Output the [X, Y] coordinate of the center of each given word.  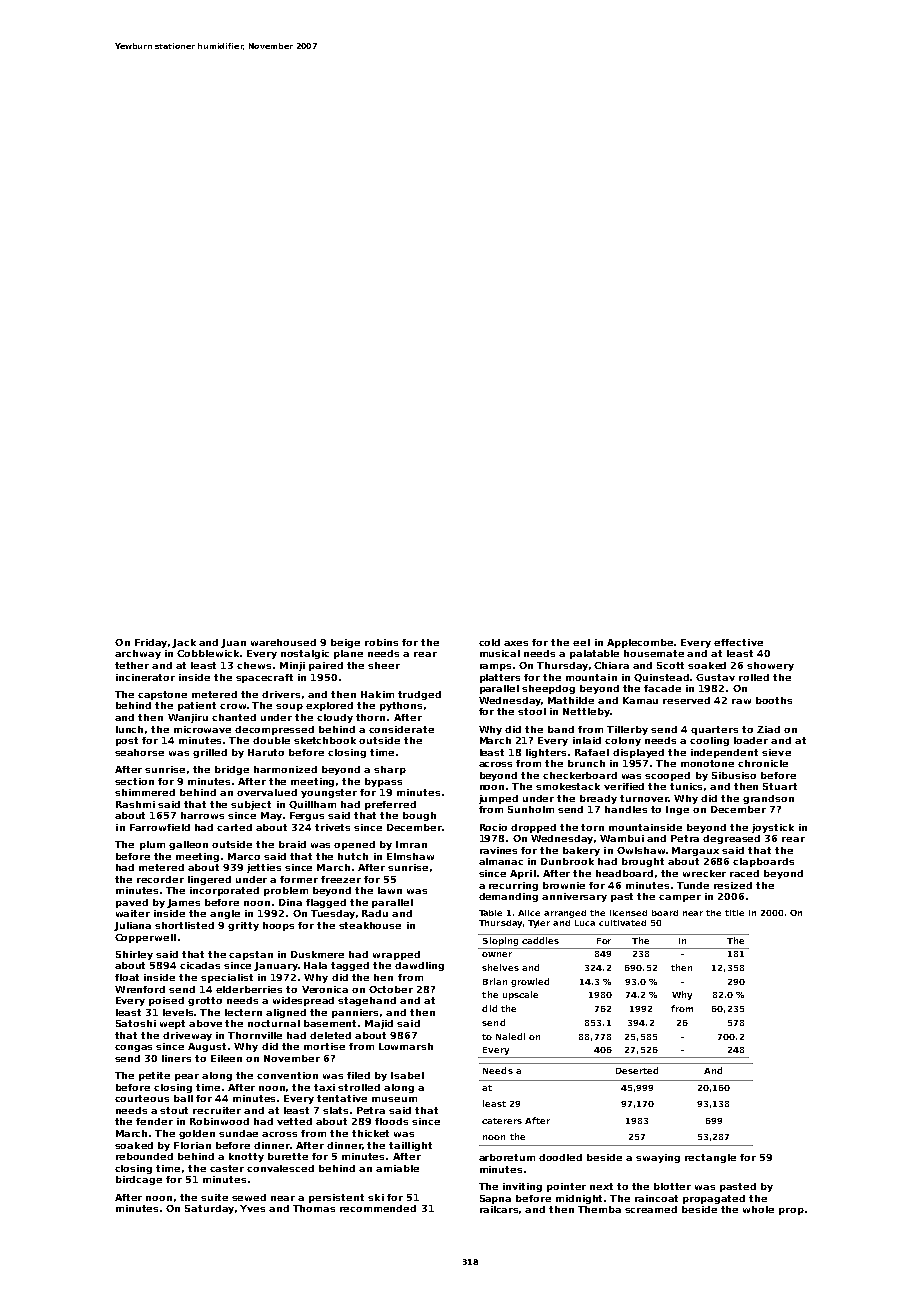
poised [166, 1001]
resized [733, 885]
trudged [419, 695]
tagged [350, 966]
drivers [281, 694]
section [134, 781]
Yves [252, 1208]
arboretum [507, 1157]
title [734, 913]
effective [738, 642]
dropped [533, 828]
